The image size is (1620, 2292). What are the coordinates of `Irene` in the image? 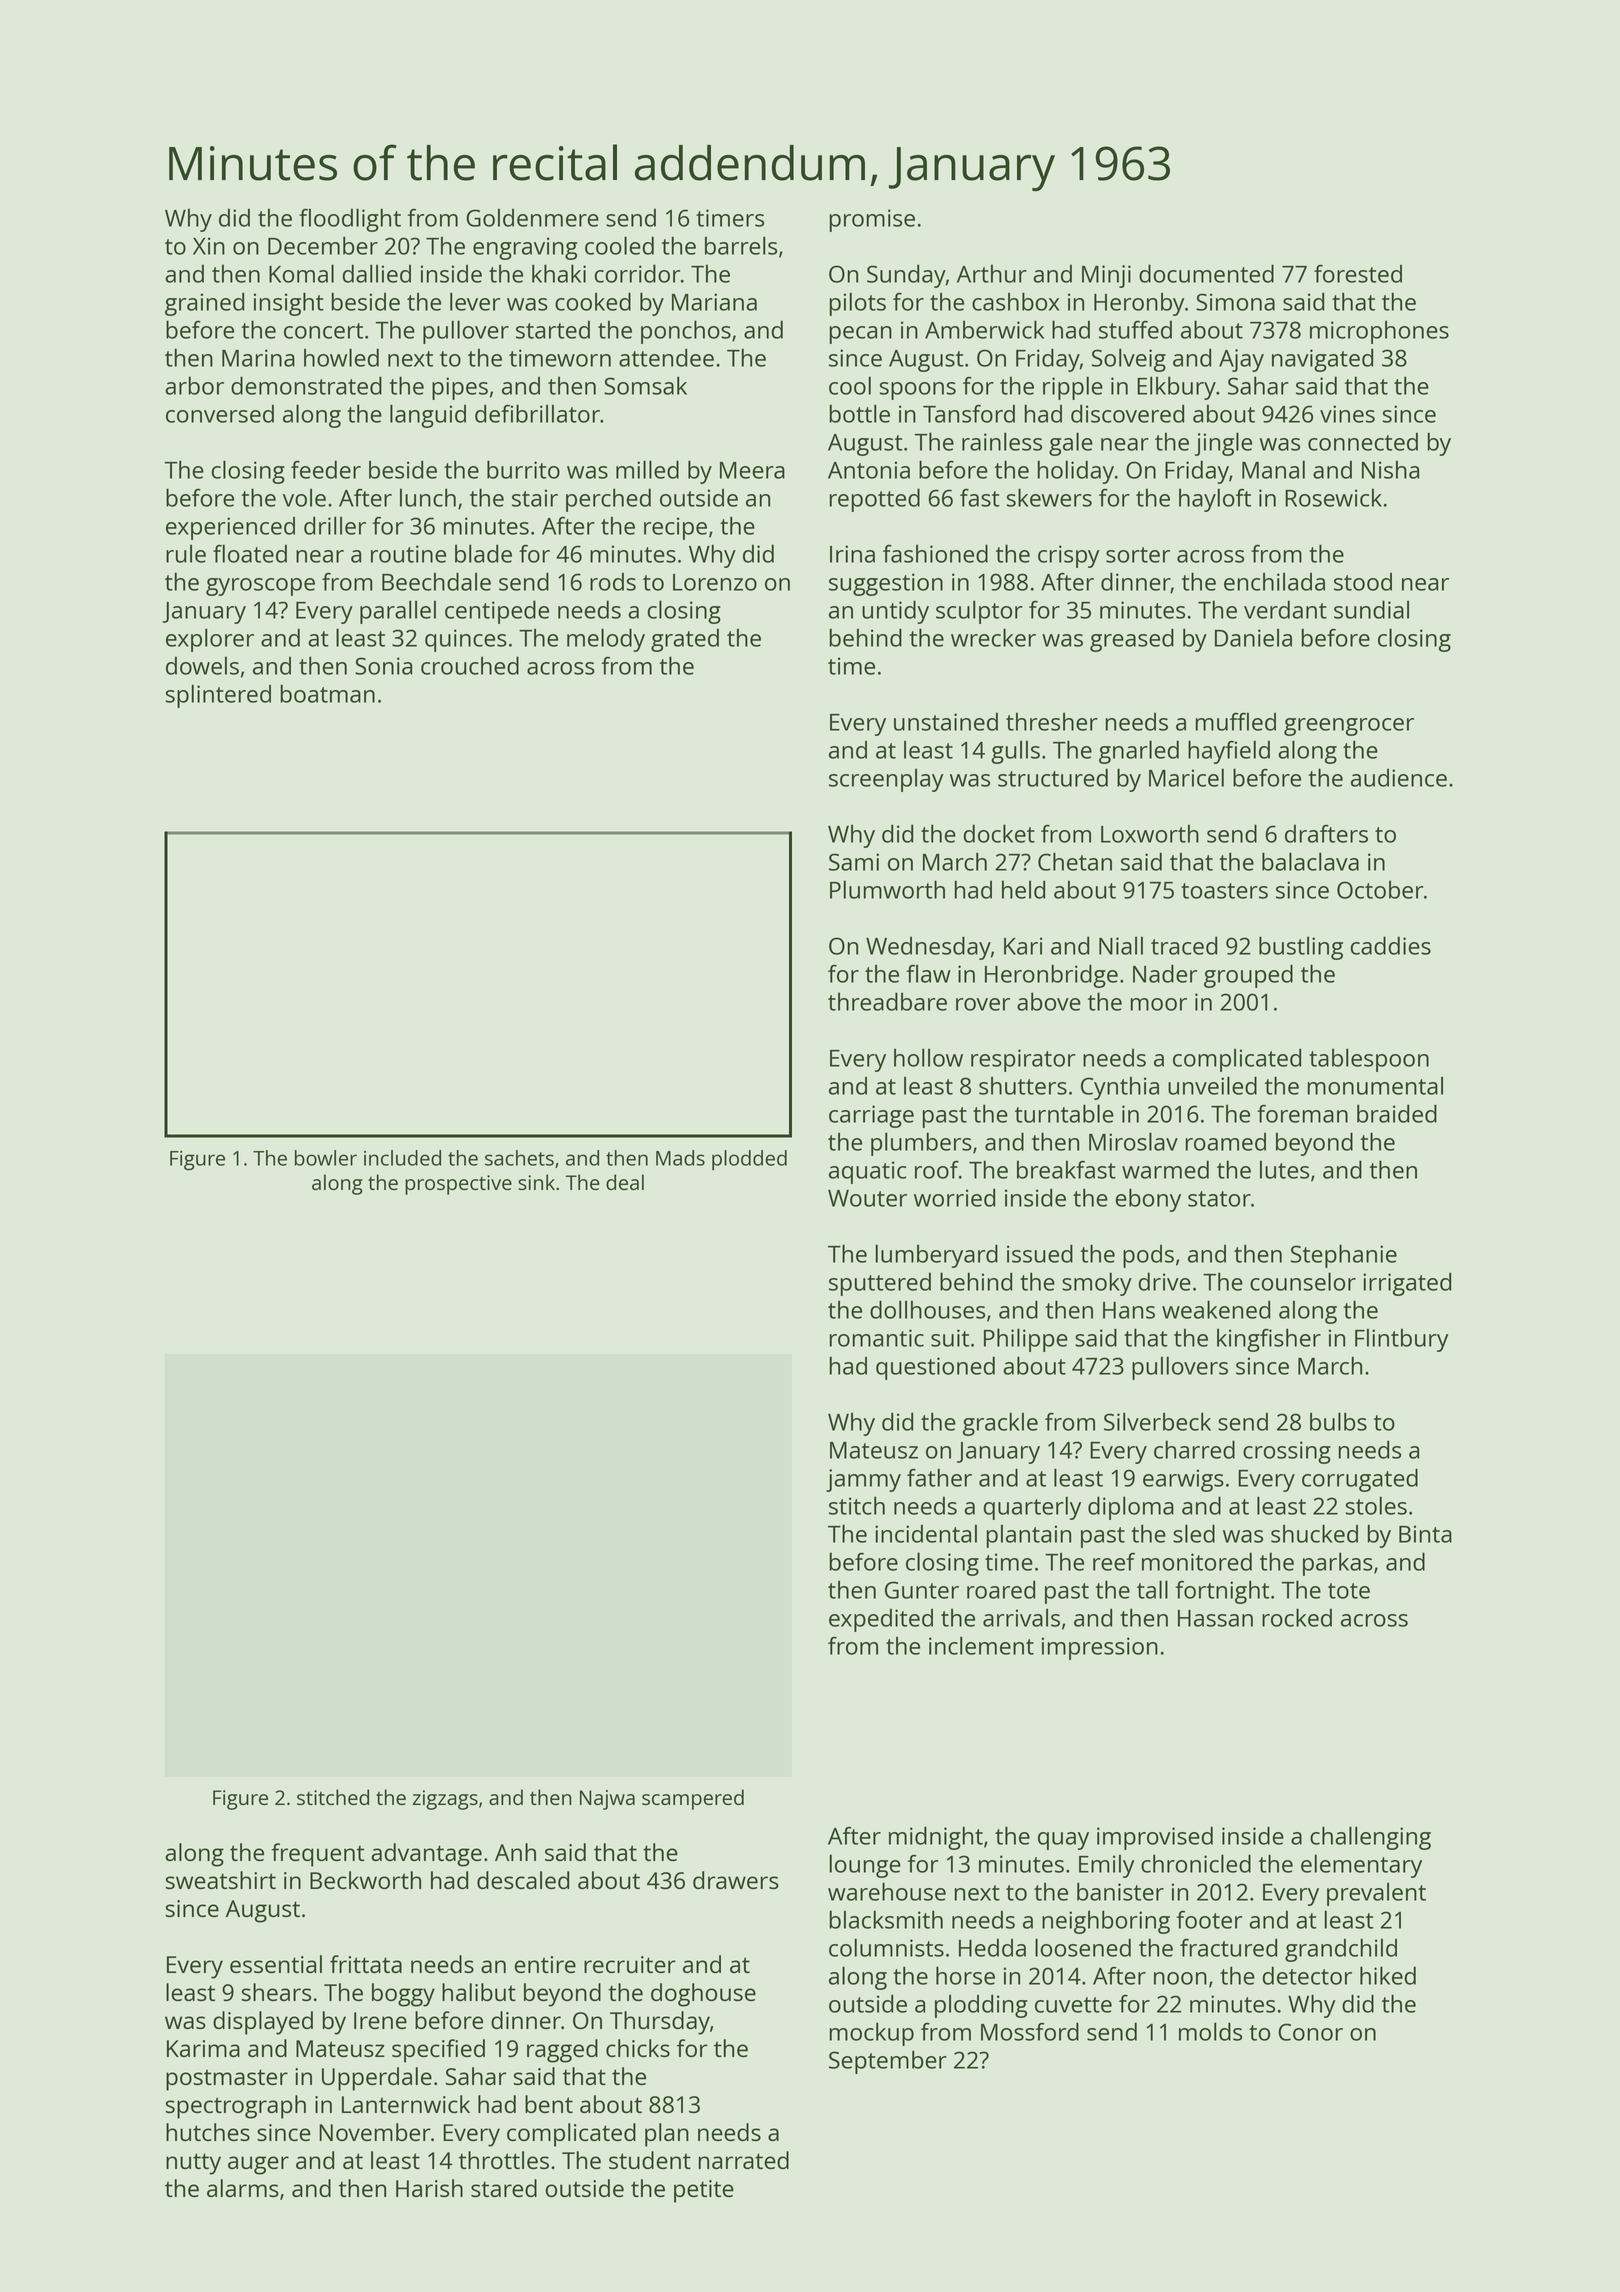 It's located at (380, 2020).
